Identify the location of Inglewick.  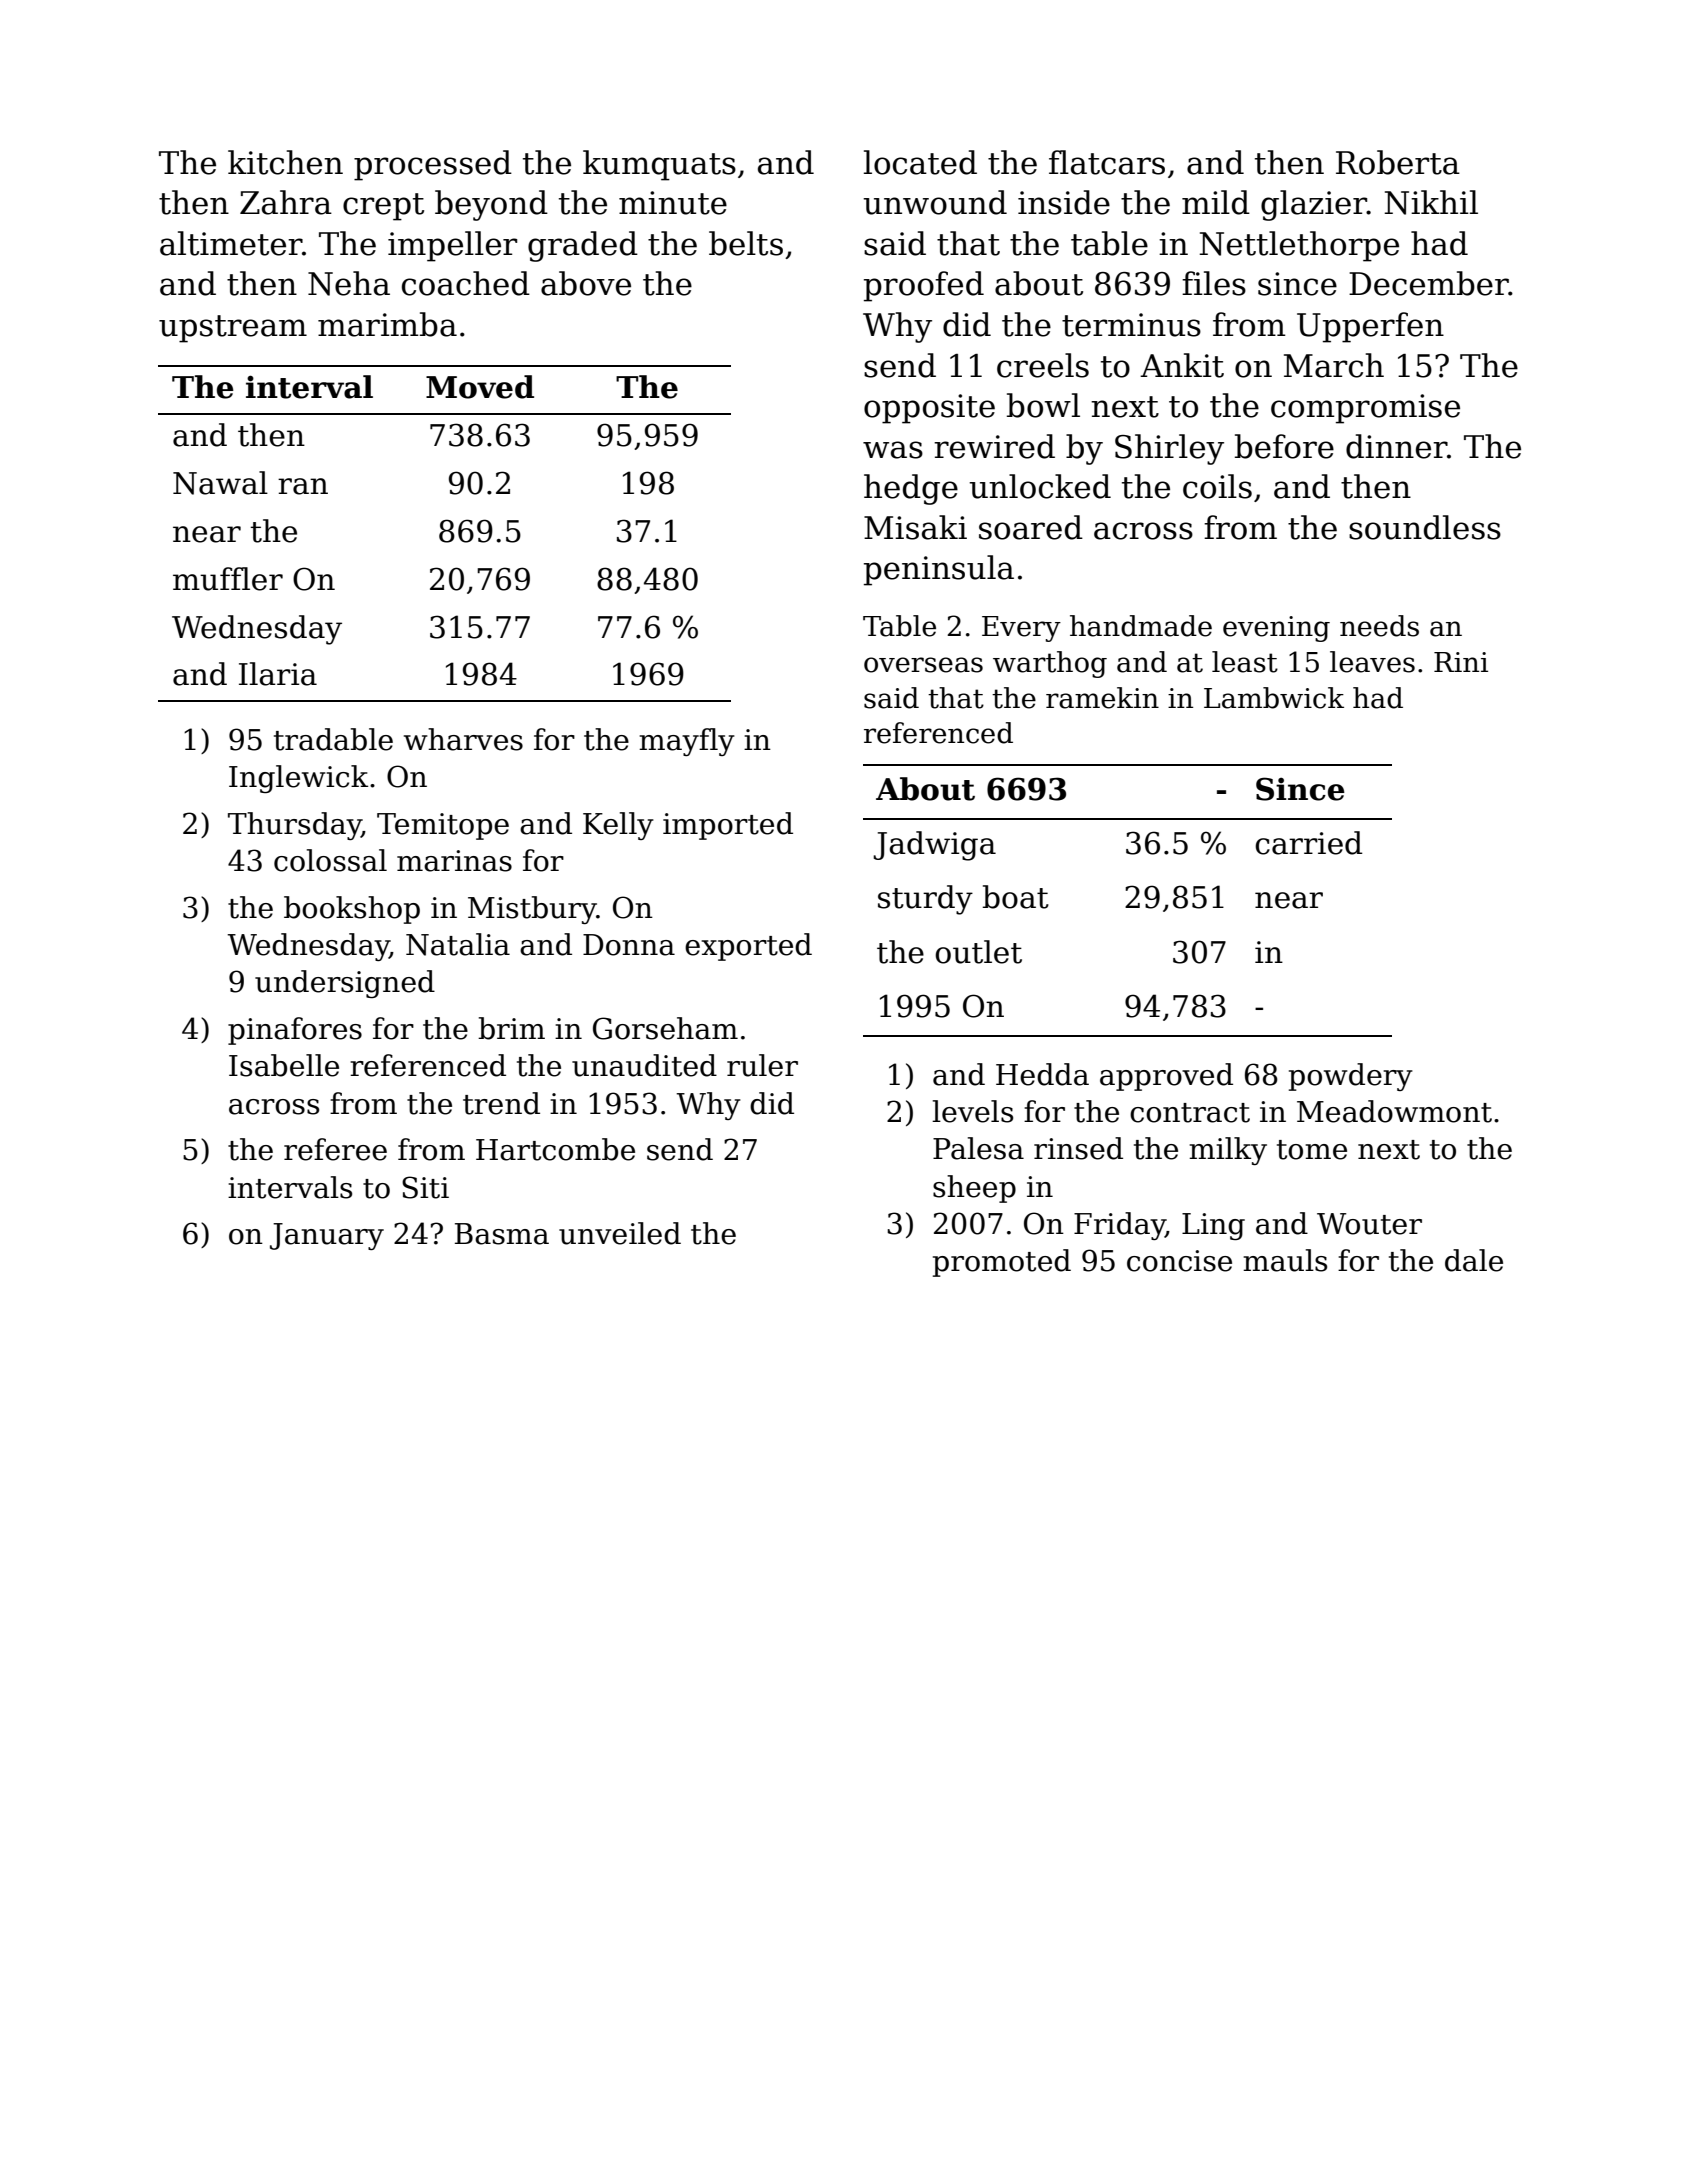
(298, 779).
